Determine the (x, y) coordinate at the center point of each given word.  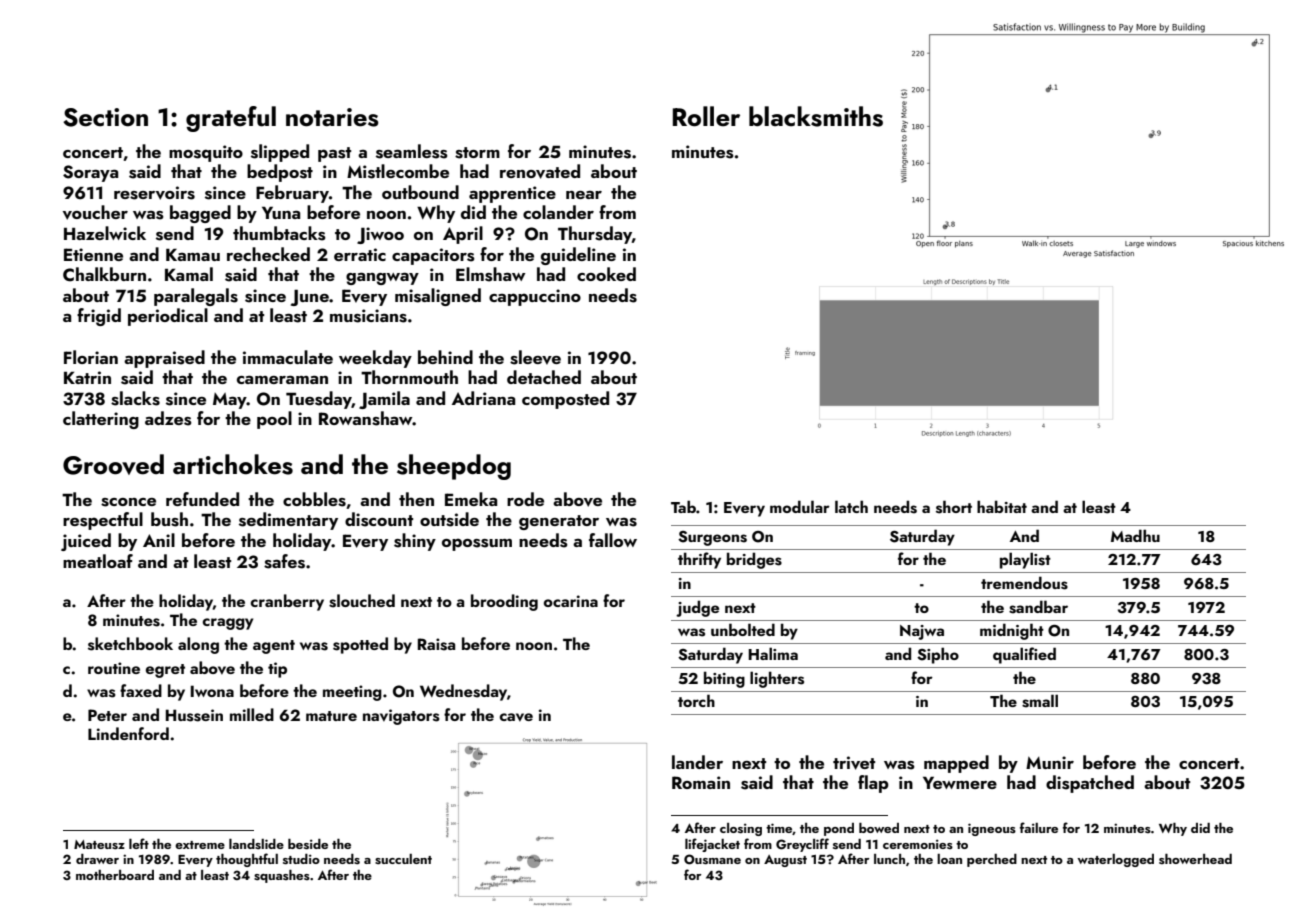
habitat (1002, 506)
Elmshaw (491, 274)
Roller (706, 116)
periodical (168, 317)
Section (105, 117)
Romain (701, 782)
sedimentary (288, 521)
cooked (606, 274)
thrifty (699, 560)
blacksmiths (816, 116)
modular (800, 506)
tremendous (1024, 583)
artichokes (233, 464)
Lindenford (128, 733)
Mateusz (99, 845)
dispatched (1090, 784)
